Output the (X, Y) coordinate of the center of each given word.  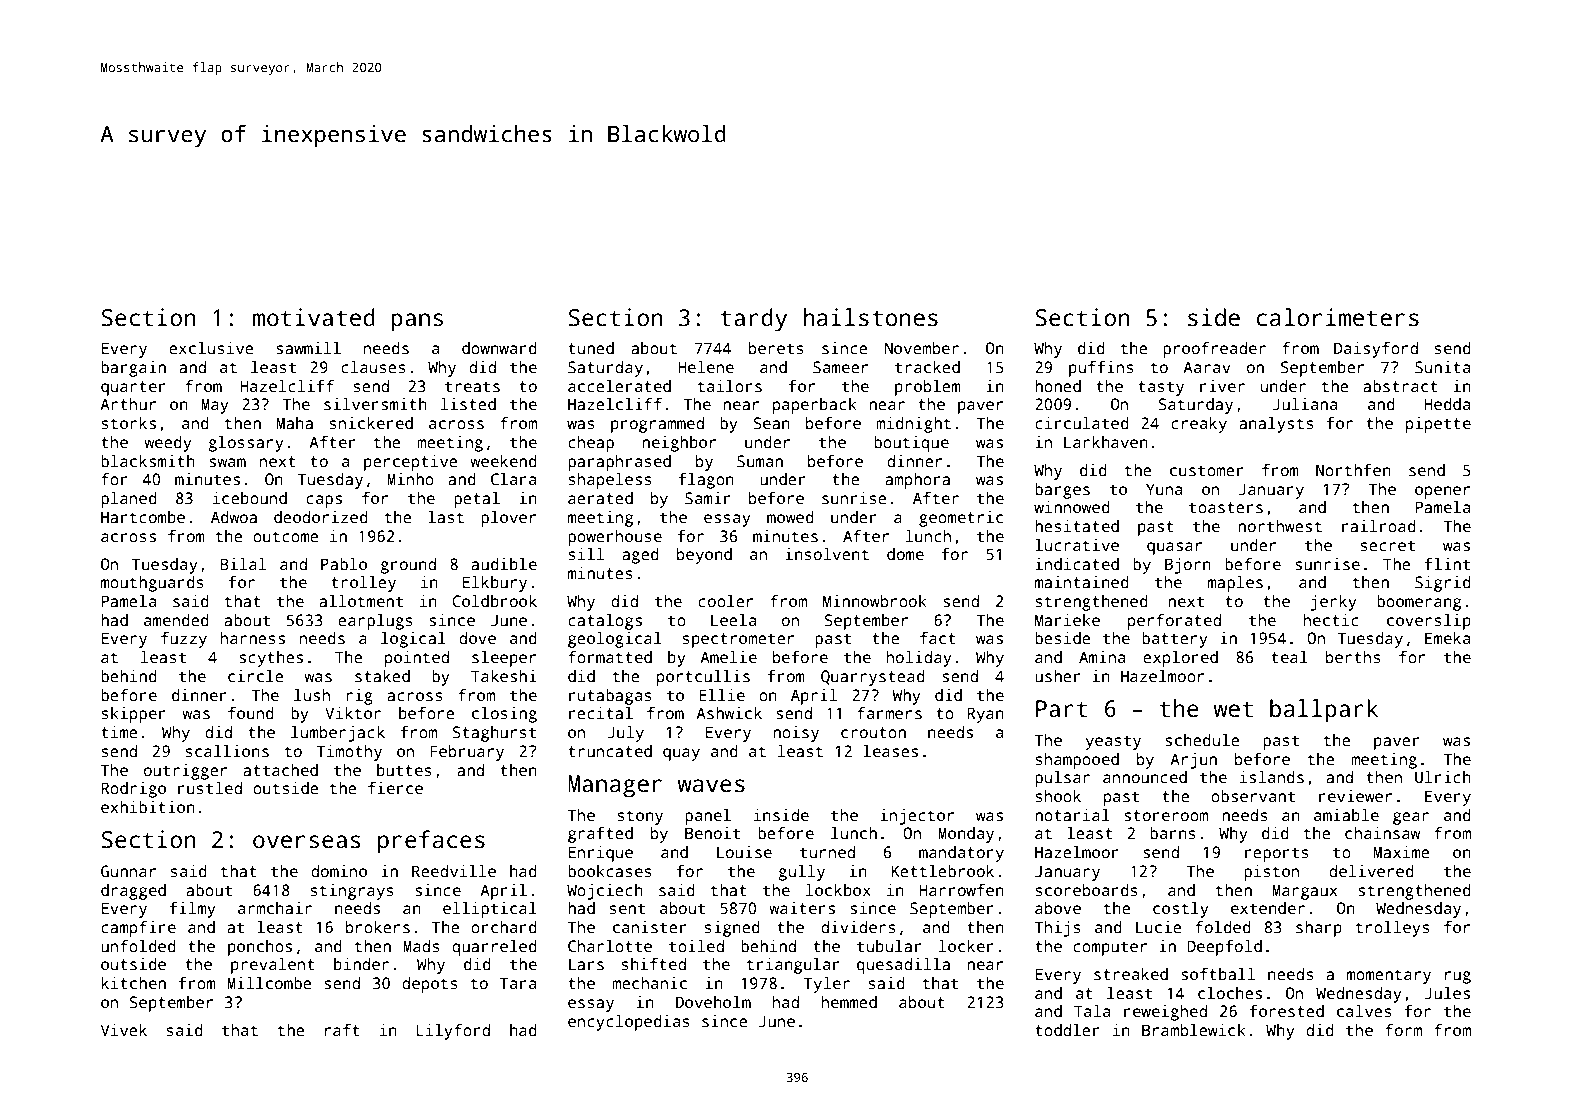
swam (227, 463)
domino (339, 871)
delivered (1371, 871)
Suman (760, 461)
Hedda (1447, 404)
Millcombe (269, 983)
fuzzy (184, 640)
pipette (1438, 425)
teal (1289, 657)
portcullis (703, 678)
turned (827, 852)
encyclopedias (629, 1023)
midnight (913, 425)
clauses (373, 367)
